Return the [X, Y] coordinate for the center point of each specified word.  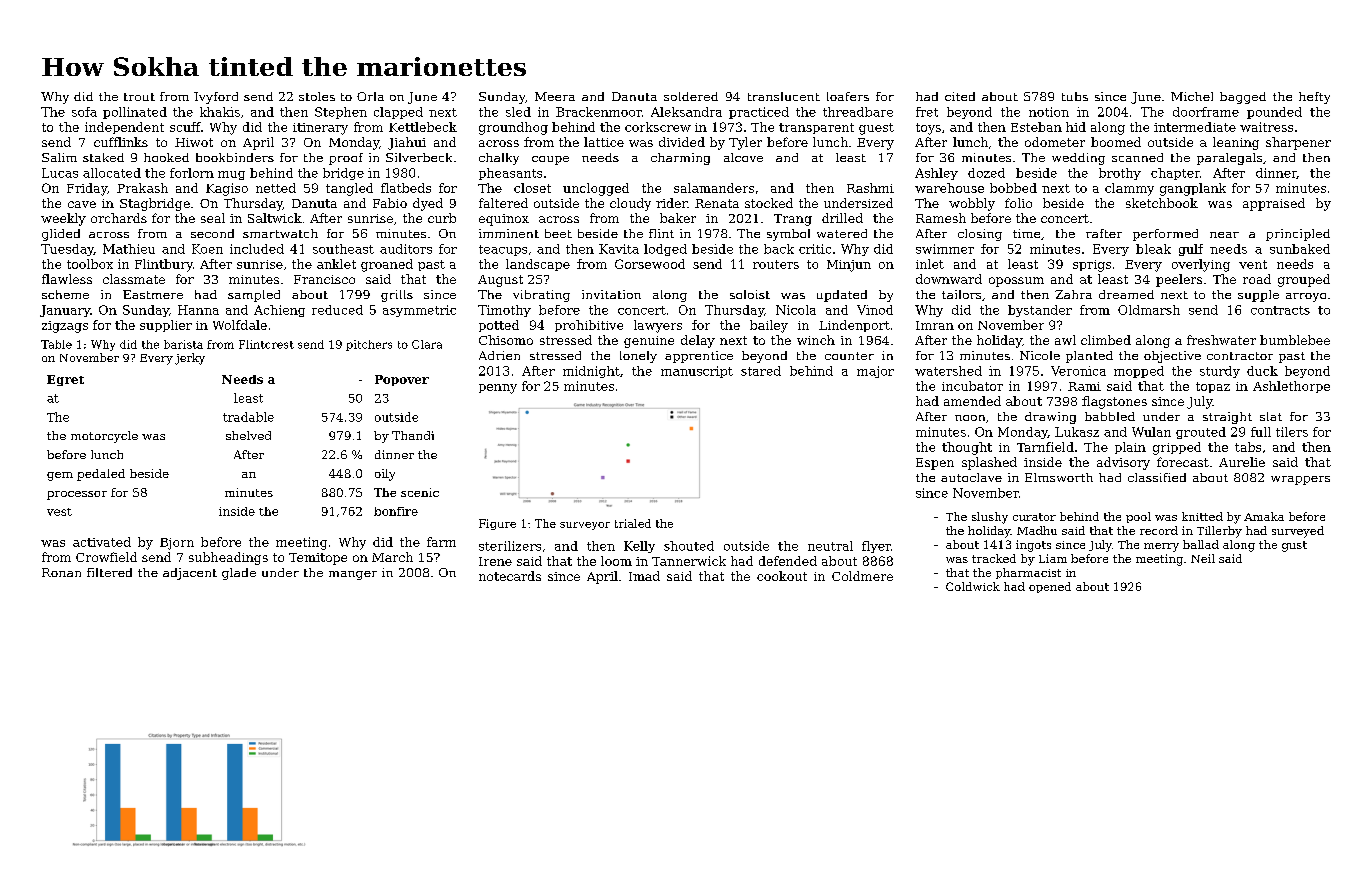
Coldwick [973, 586]
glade [239, 574]
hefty [1314, 98]
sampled [254, 296]
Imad [644, 576]
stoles [317, 96]
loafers [848, 96]
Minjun [849, 266]
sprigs [1092, 266]
